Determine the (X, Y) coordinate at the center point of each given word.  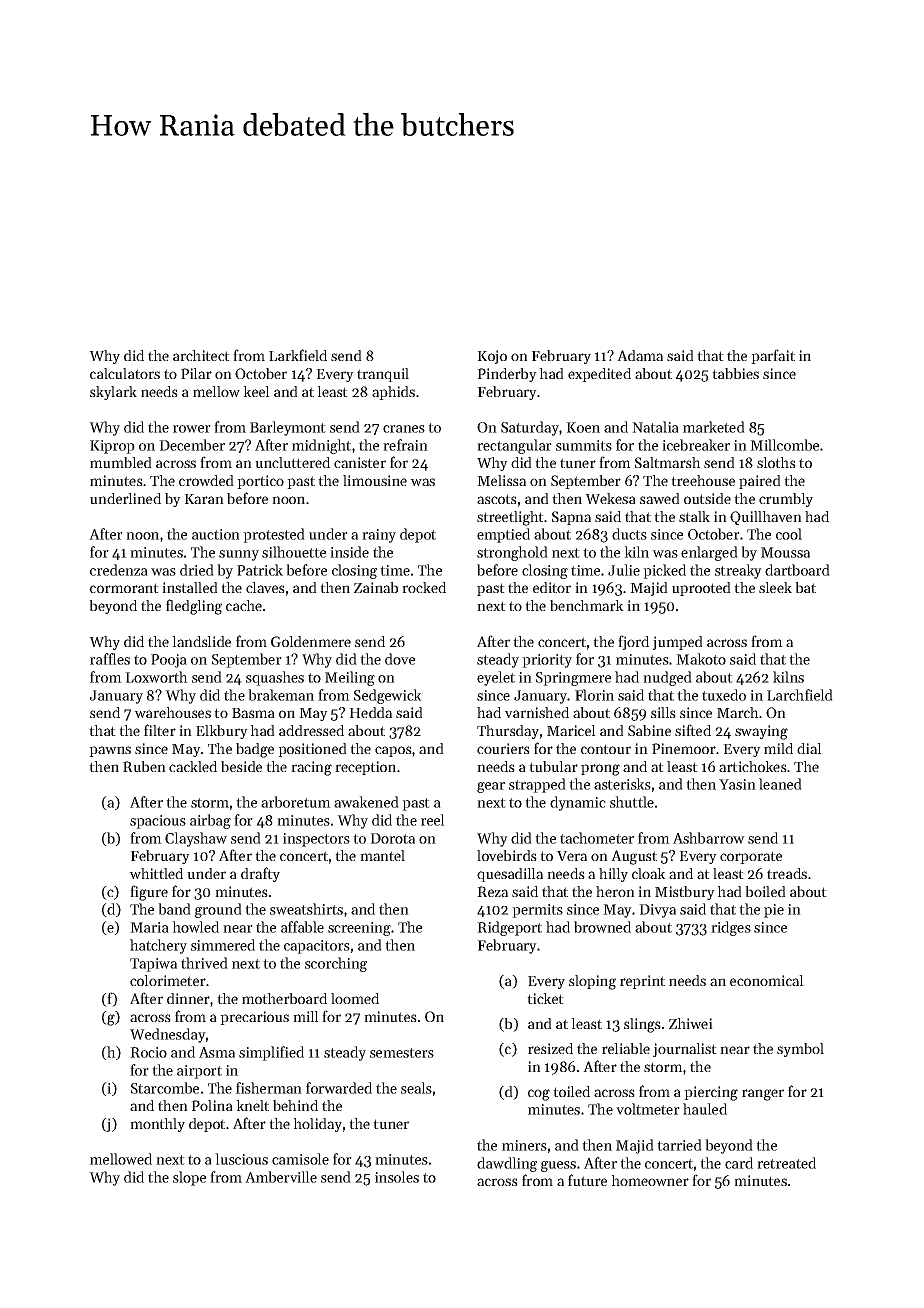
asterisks (622, 784)
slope (189, 1178)
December (192, 445)
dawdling (507, 1164)
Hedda (370, 712)
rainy (379, 536)
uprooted (701, 589)
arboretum (296, 802)
